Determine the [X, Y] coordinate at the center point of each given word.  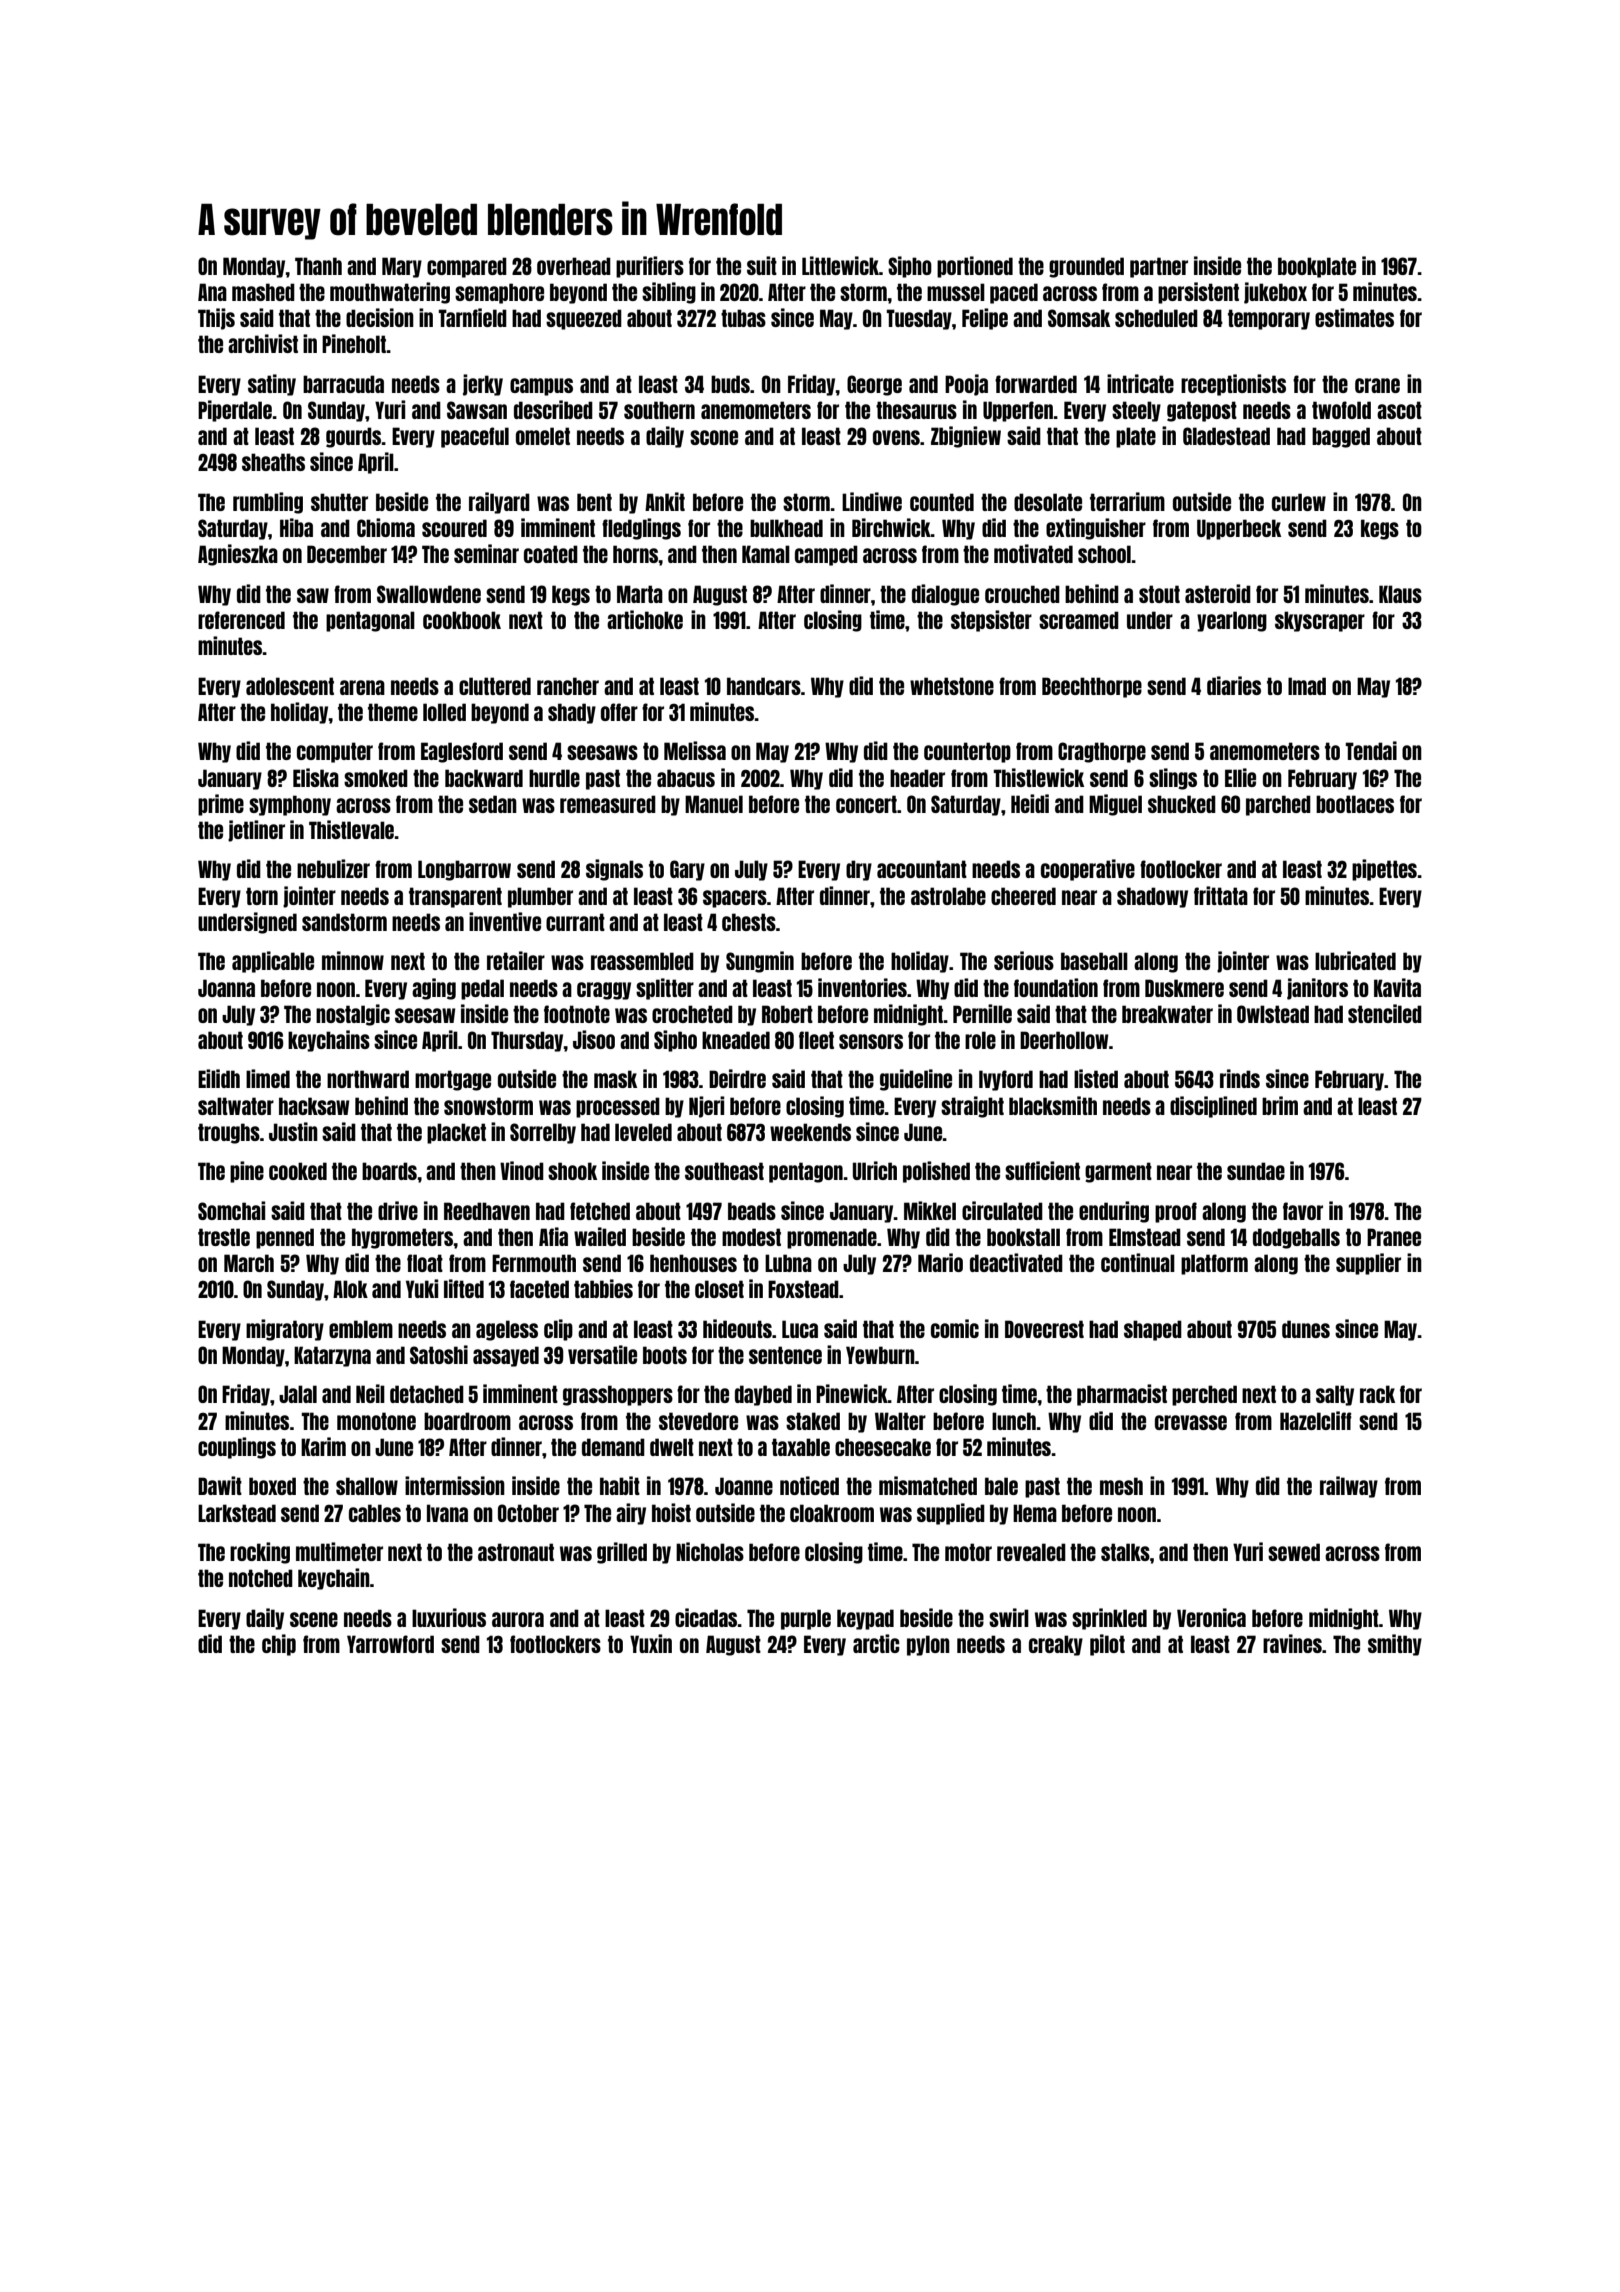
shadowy [1152, 897]
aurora [518, 1619]
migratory [285, 1330]
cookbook [462, 620]
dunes [1306, 1329]
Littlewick [840, 265]
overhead [574, 266]
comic [955, 1328]
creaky [1056, 1645]
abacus [686, 778]
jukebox [1275, 293]
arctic [876, 1643]
